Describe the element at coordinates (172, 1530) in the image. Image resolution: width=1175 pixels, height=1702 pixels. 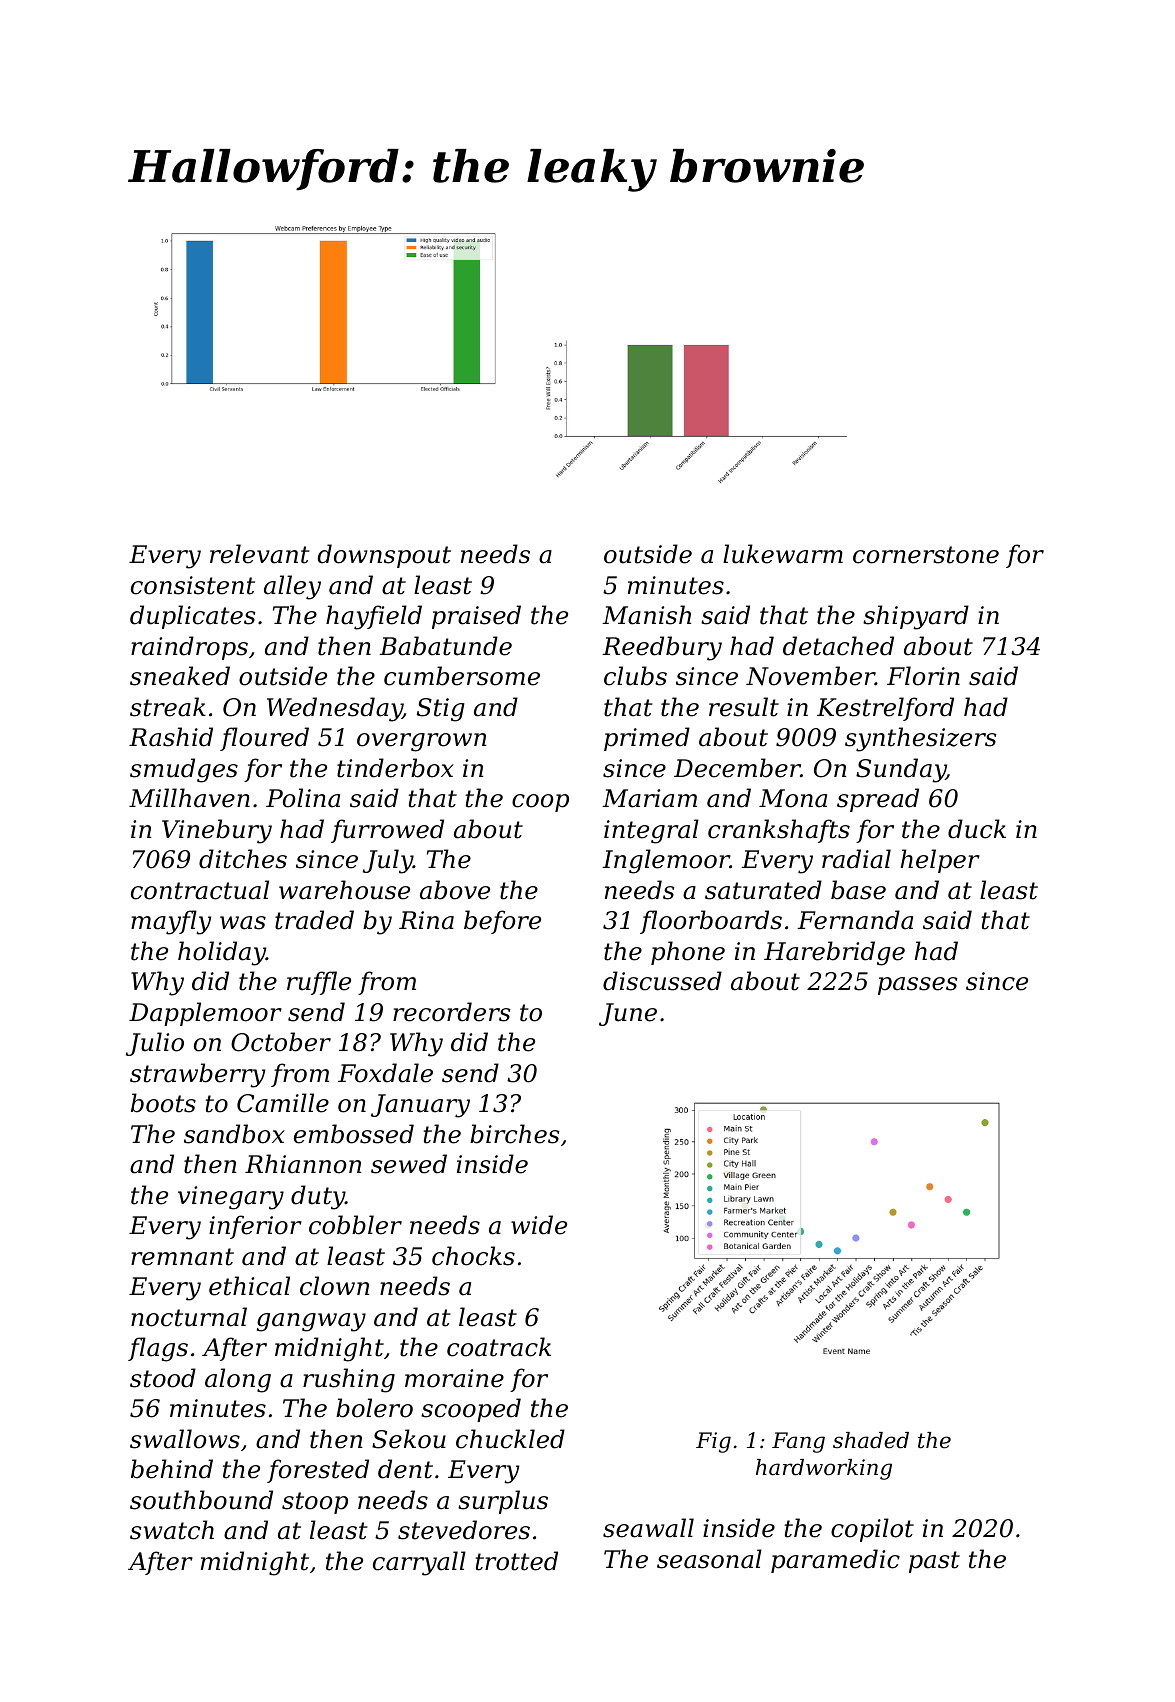
I see `swatch` at that location.
